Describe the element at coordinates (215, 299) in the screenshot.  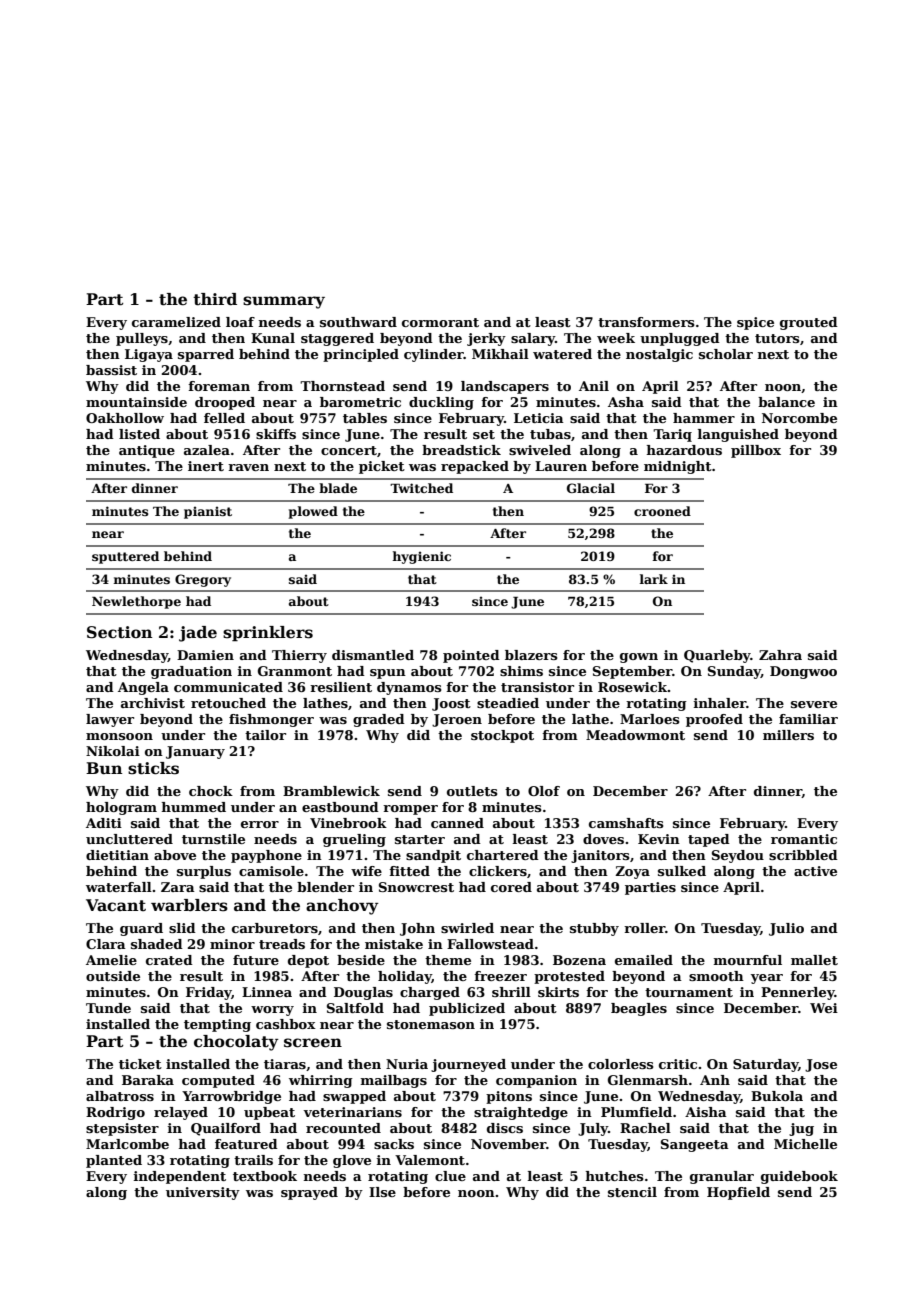
I see `third` at that location.
